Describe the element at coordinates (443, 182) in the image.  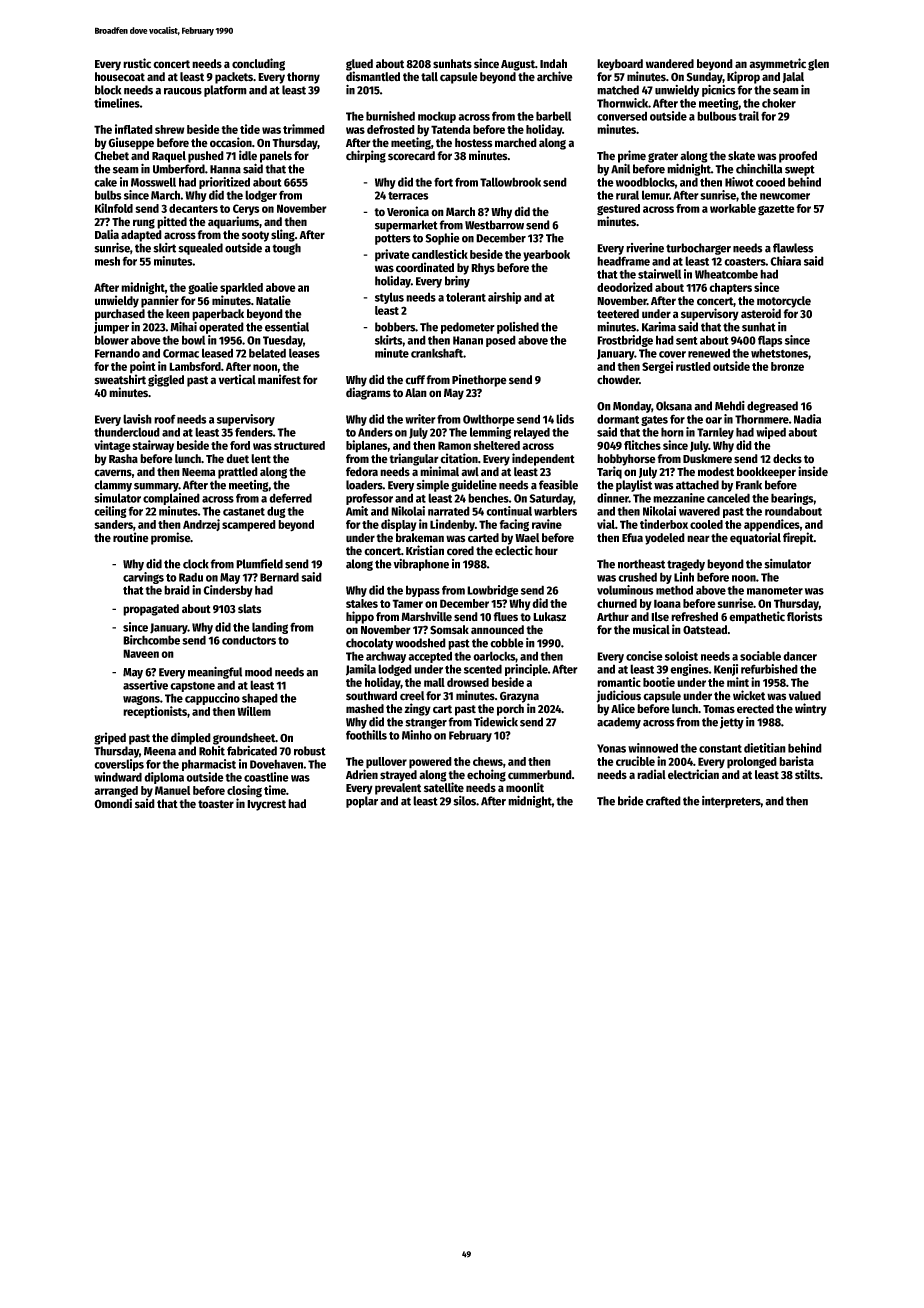
I see `fort` at that location.
